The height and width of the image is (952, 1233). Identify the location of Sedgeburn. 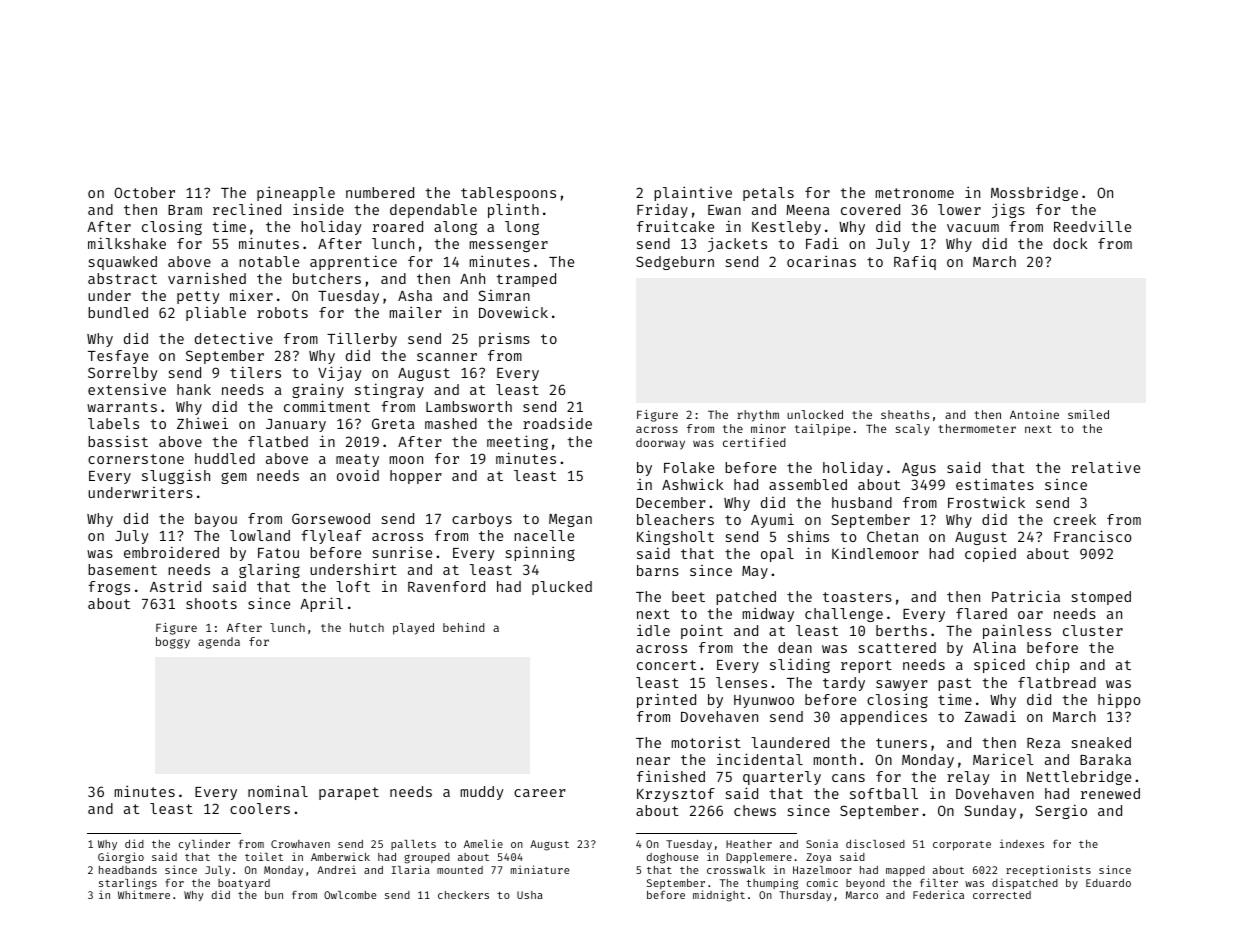
(675, 263).
